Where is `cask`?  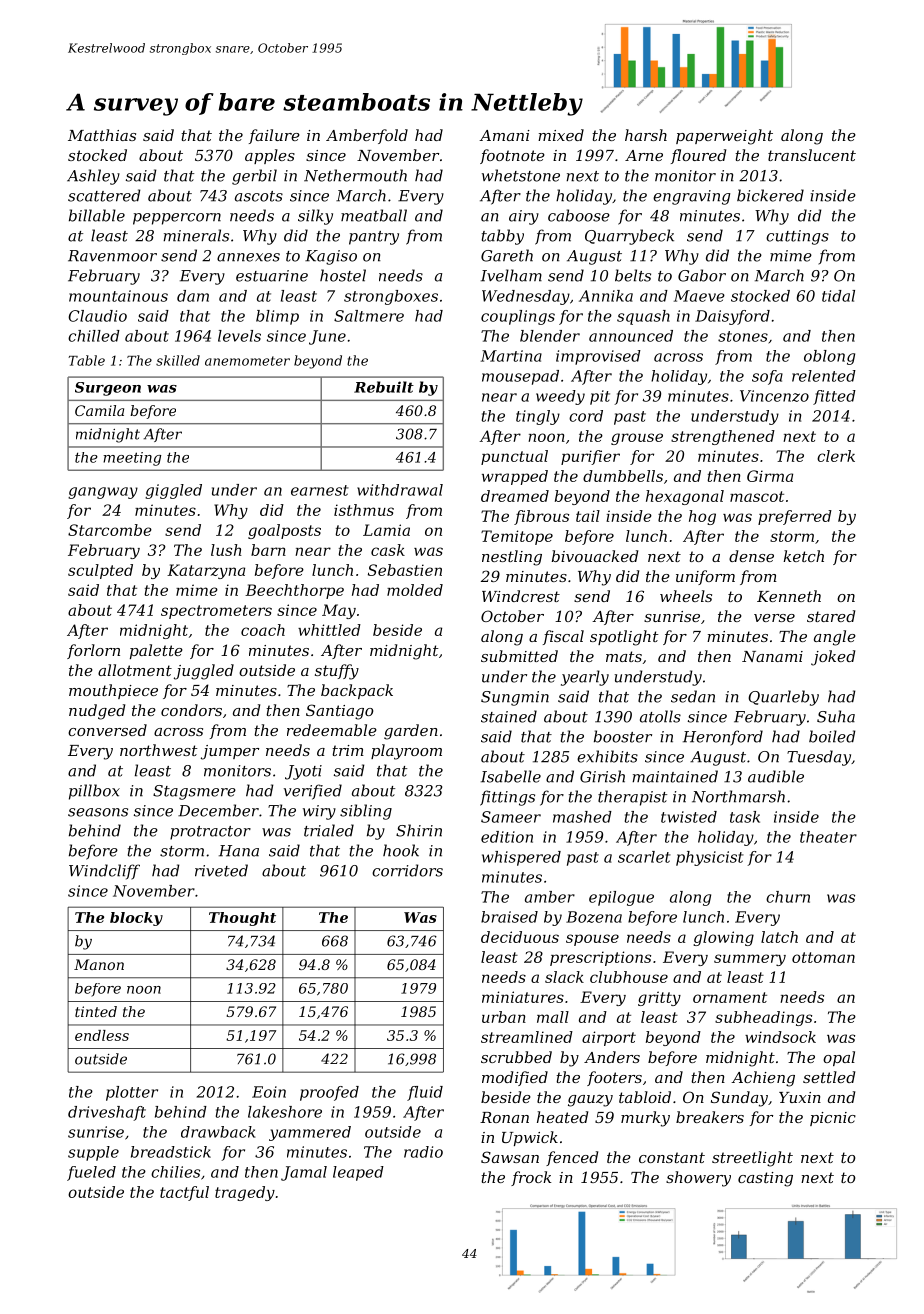
cask is located at coordinates (388, 550).
